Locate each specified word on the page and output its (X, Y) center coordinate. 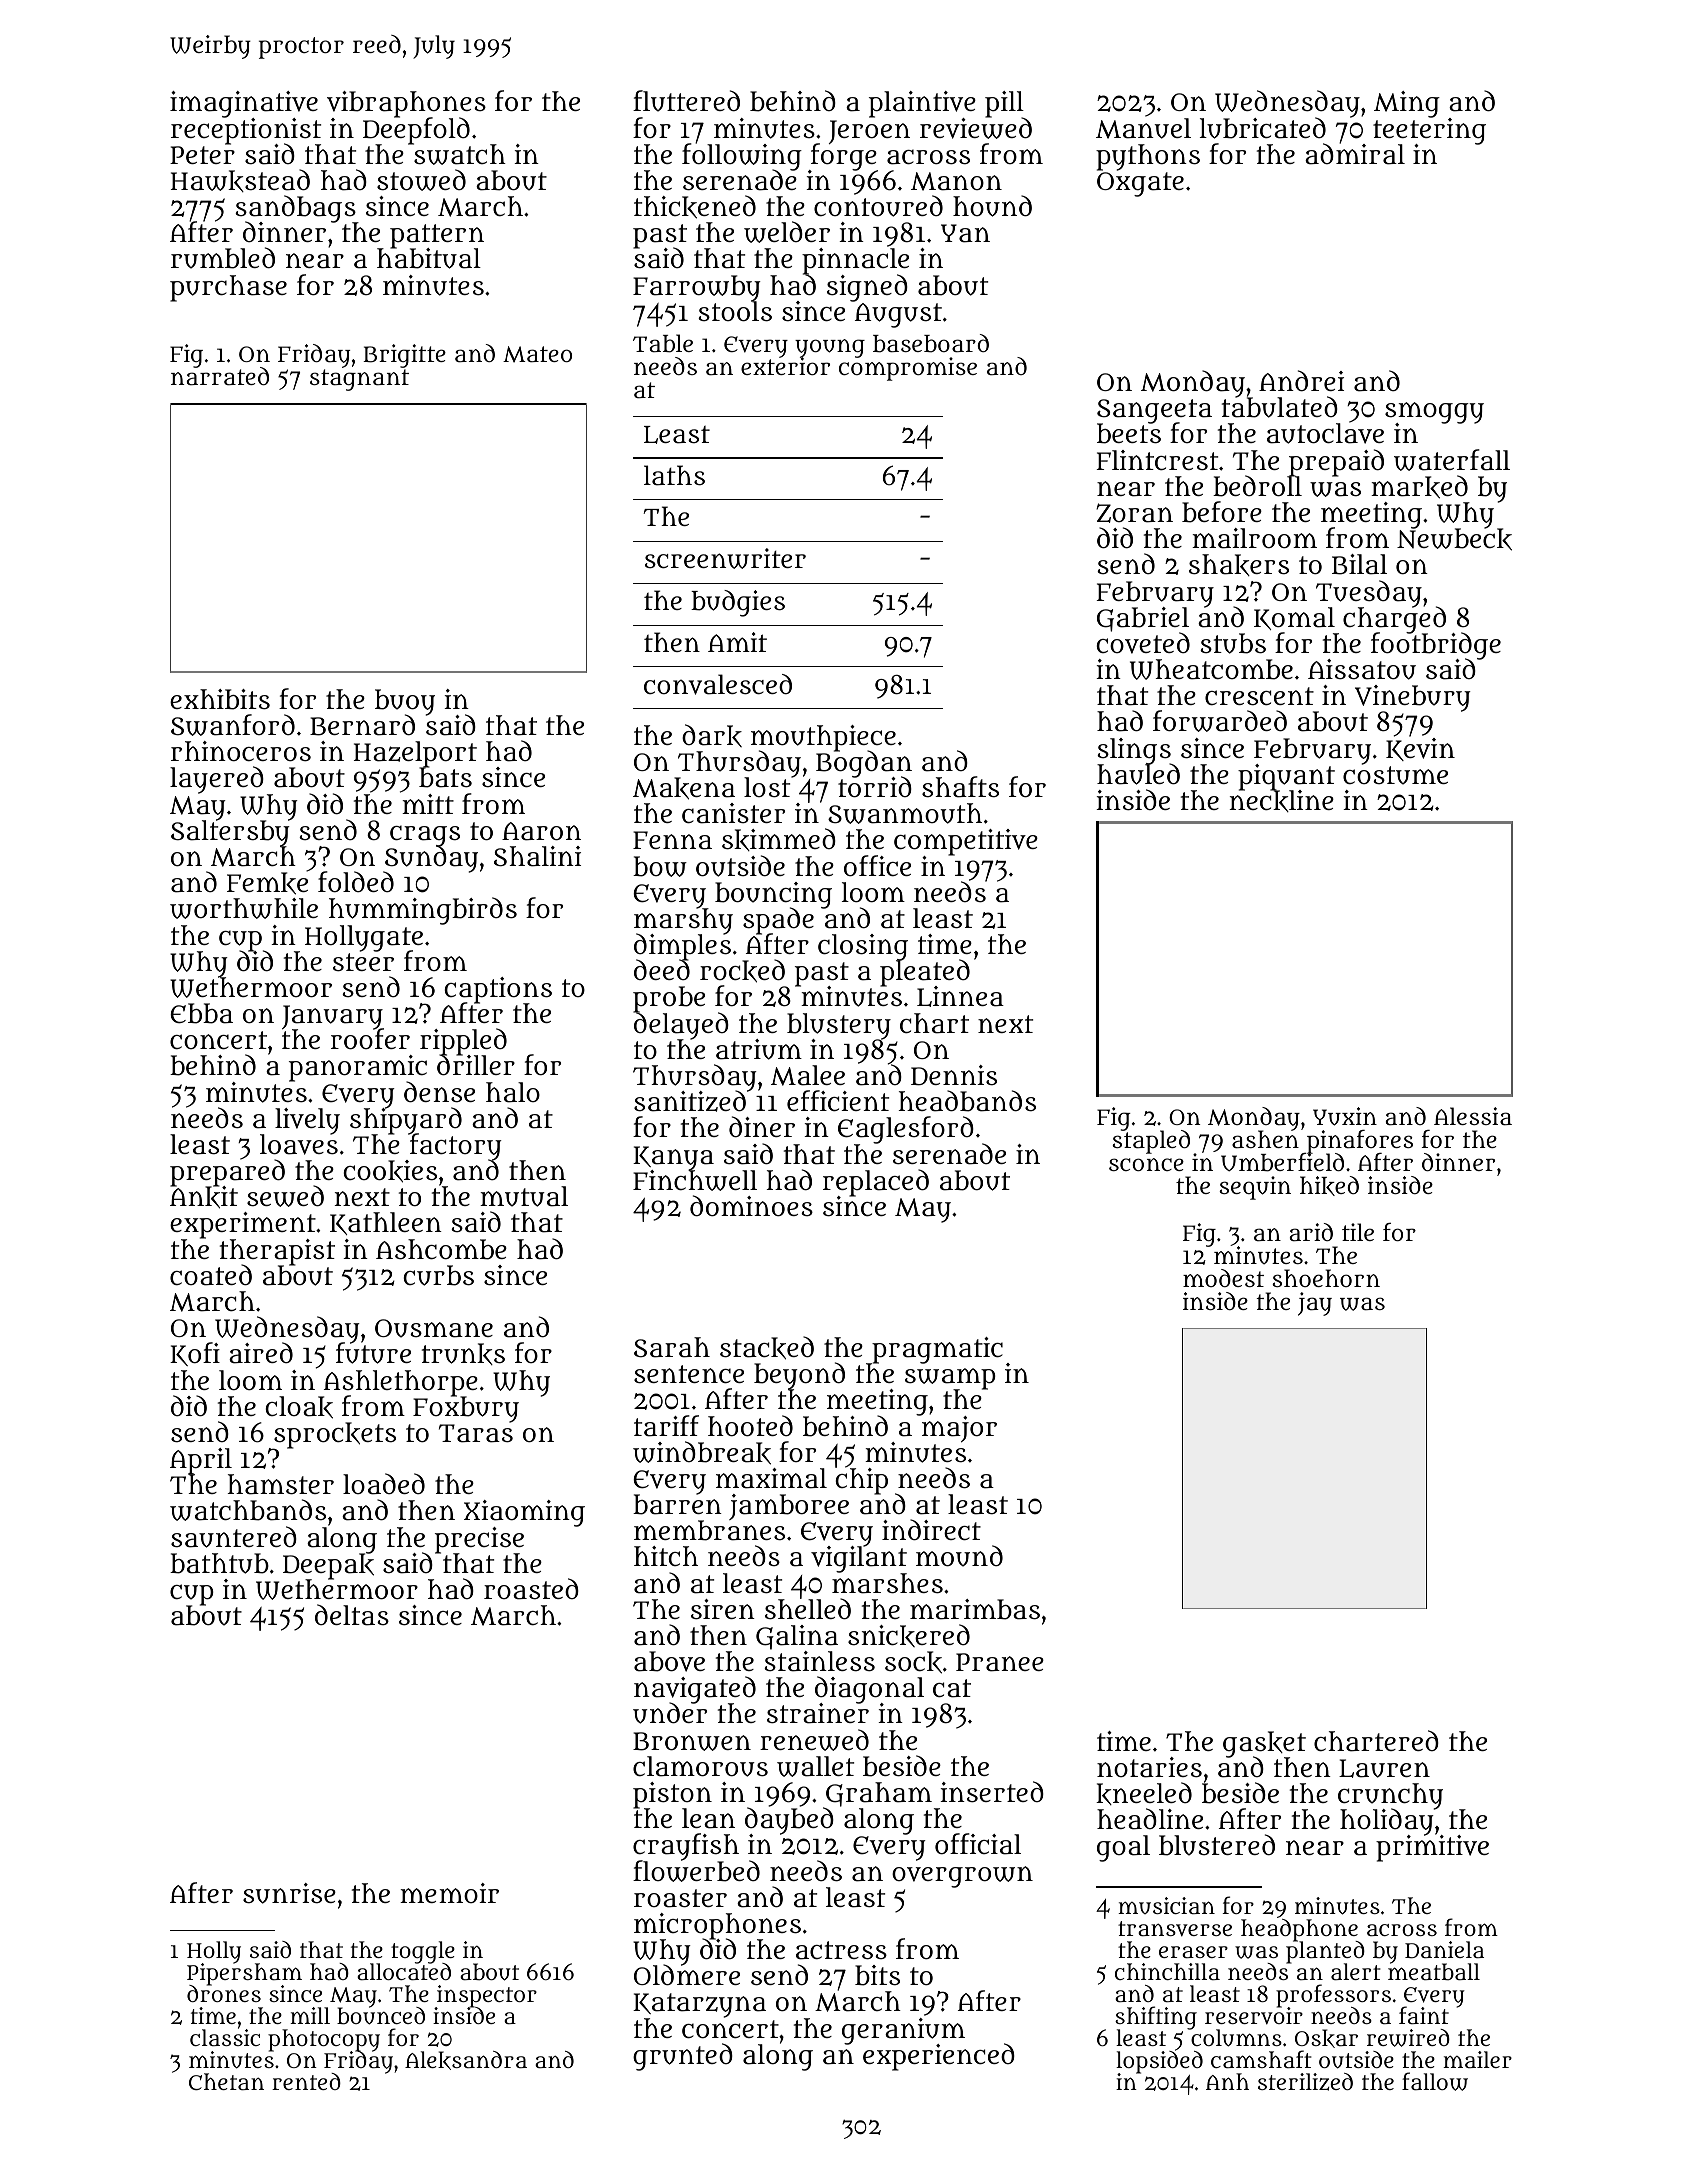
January (333, 1017)
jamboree (789, 1507)
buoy (405, 702)
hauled (1138, 774)
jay (1315, 1304)
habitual (429, 259)
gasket (1264, 1744)
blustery (839, 1026)
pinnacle (855, 261)
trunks (463, 1354)
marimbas (975, 1609)
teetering (1429, 131)
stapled (1151, 1142)
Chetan (226, 2081)
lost (767, 787)
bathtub (219, 1563)
